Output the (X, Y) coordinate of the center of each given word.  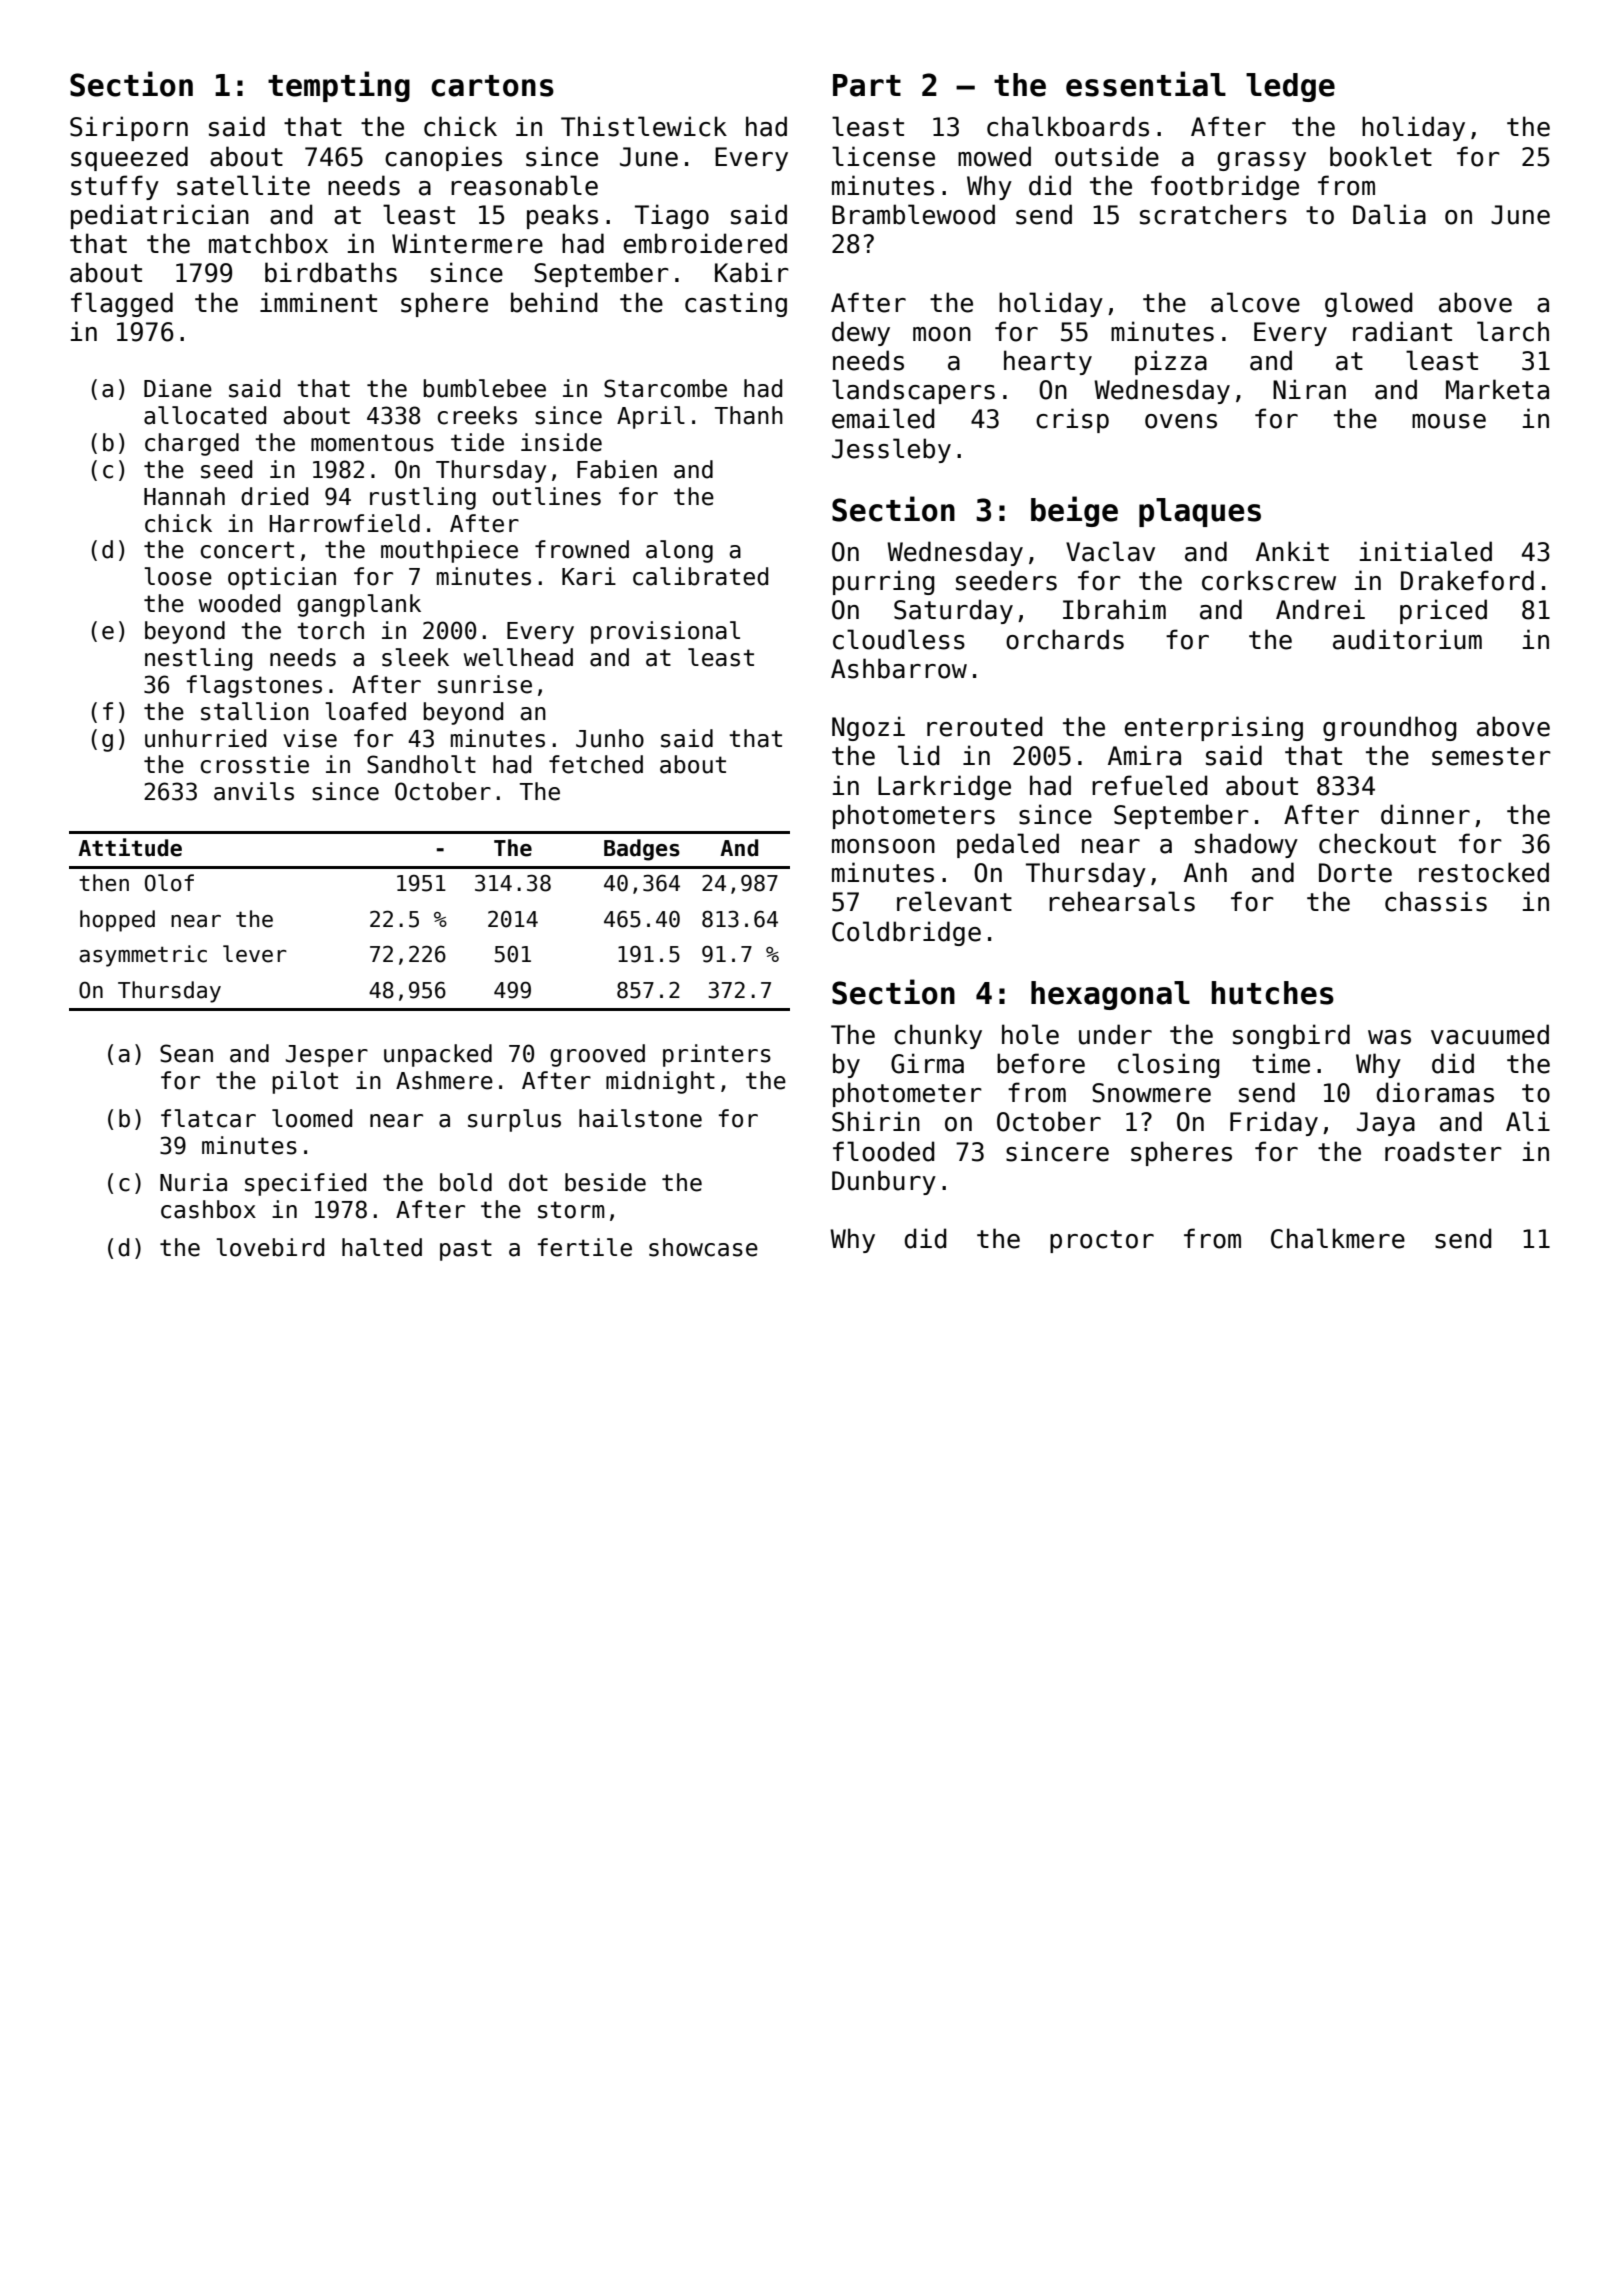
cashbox (208, 1209)
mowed (994, 156)
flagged (122, 304)
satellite (243, 185)
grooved (597, 1055)
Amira (1144, 755)
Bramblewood (913, 214)
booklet (1381, 156)
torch (330, 630)
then (104, 883)
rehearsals (1122, 901)
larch (1513, 331)
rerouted (984, 726)
